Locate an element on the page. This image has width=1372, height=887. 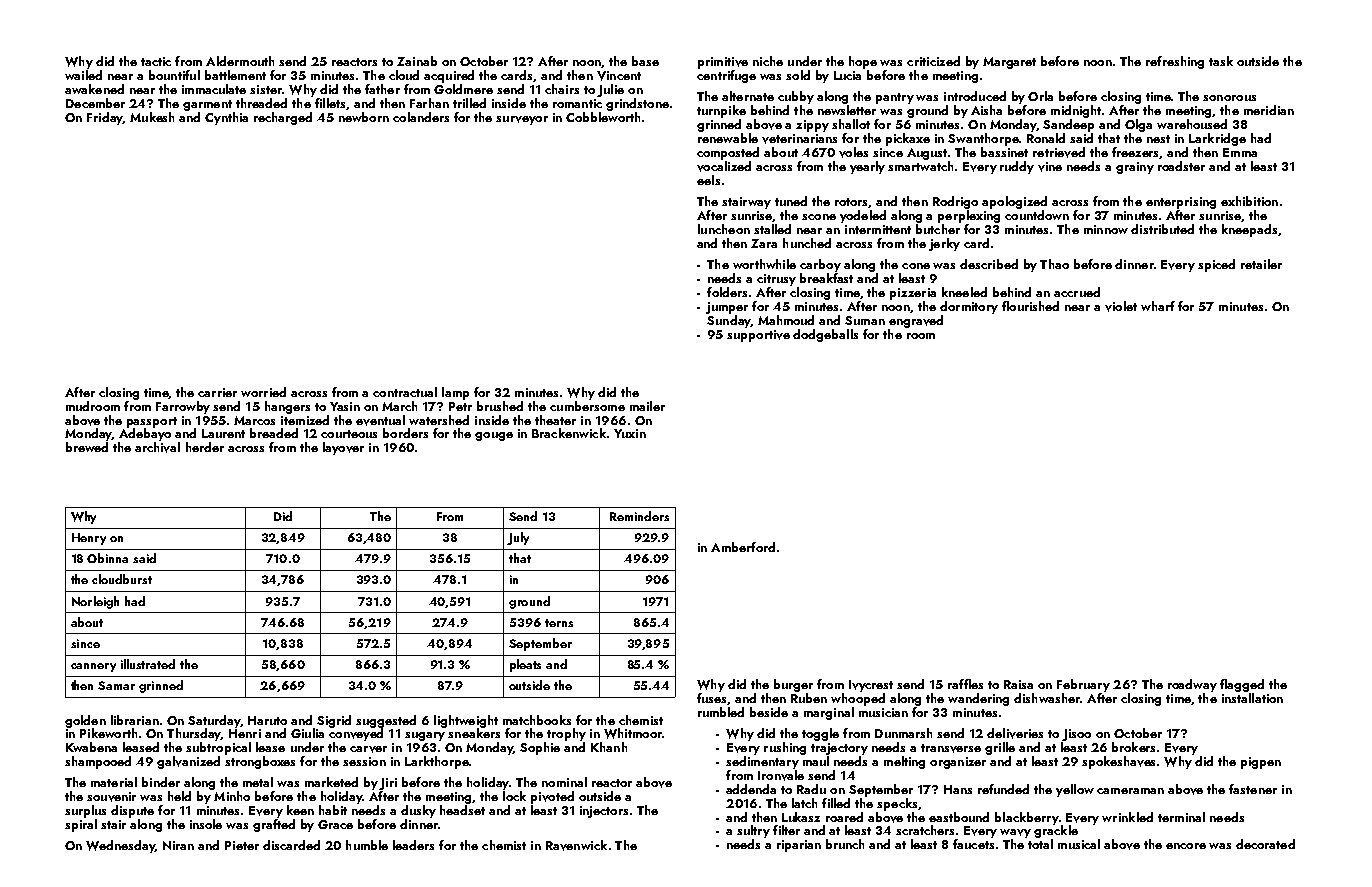
criticized is located at coordinates (933, 61).
